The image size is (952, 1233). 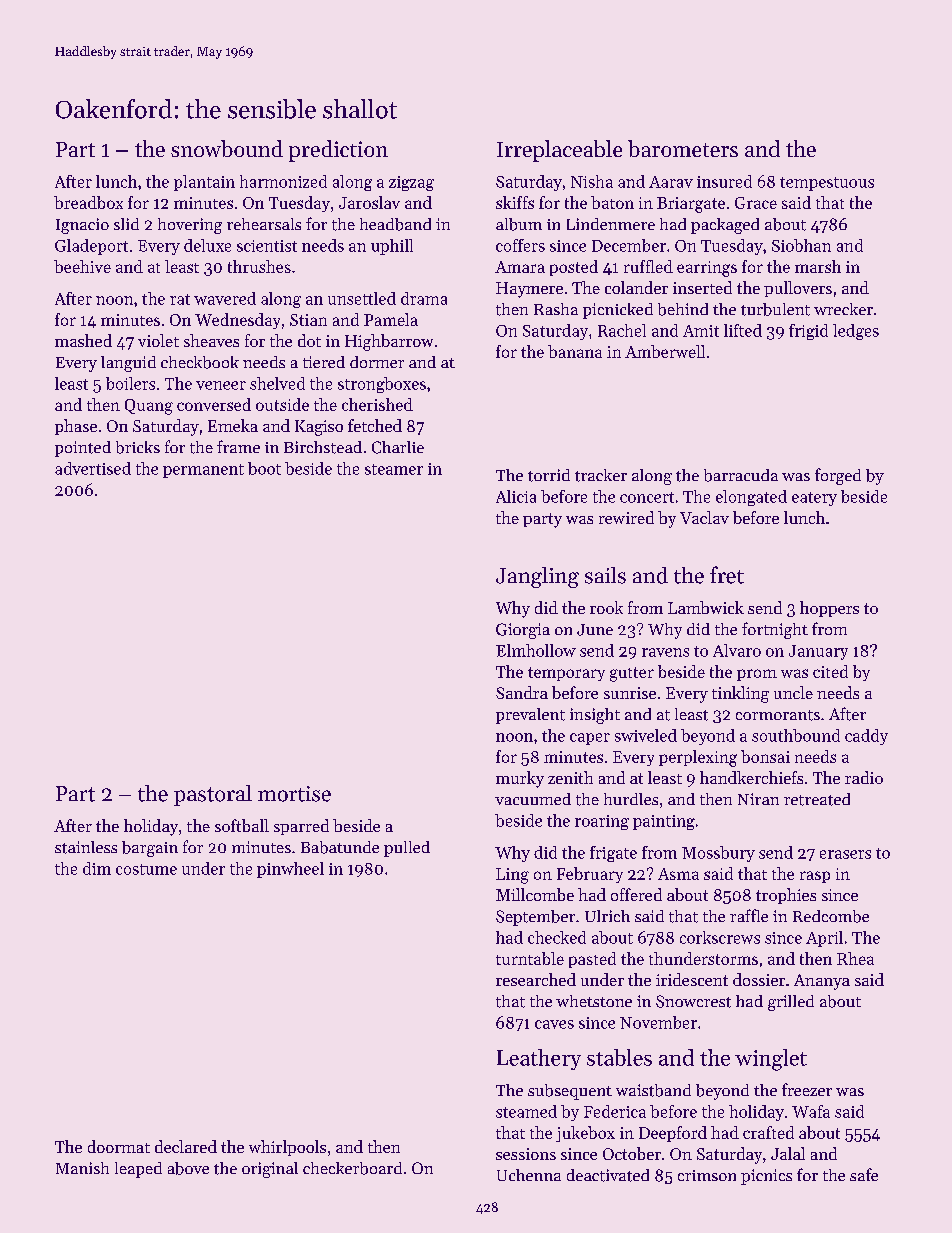 I want to click on dim, so click(x=97, y=868).
